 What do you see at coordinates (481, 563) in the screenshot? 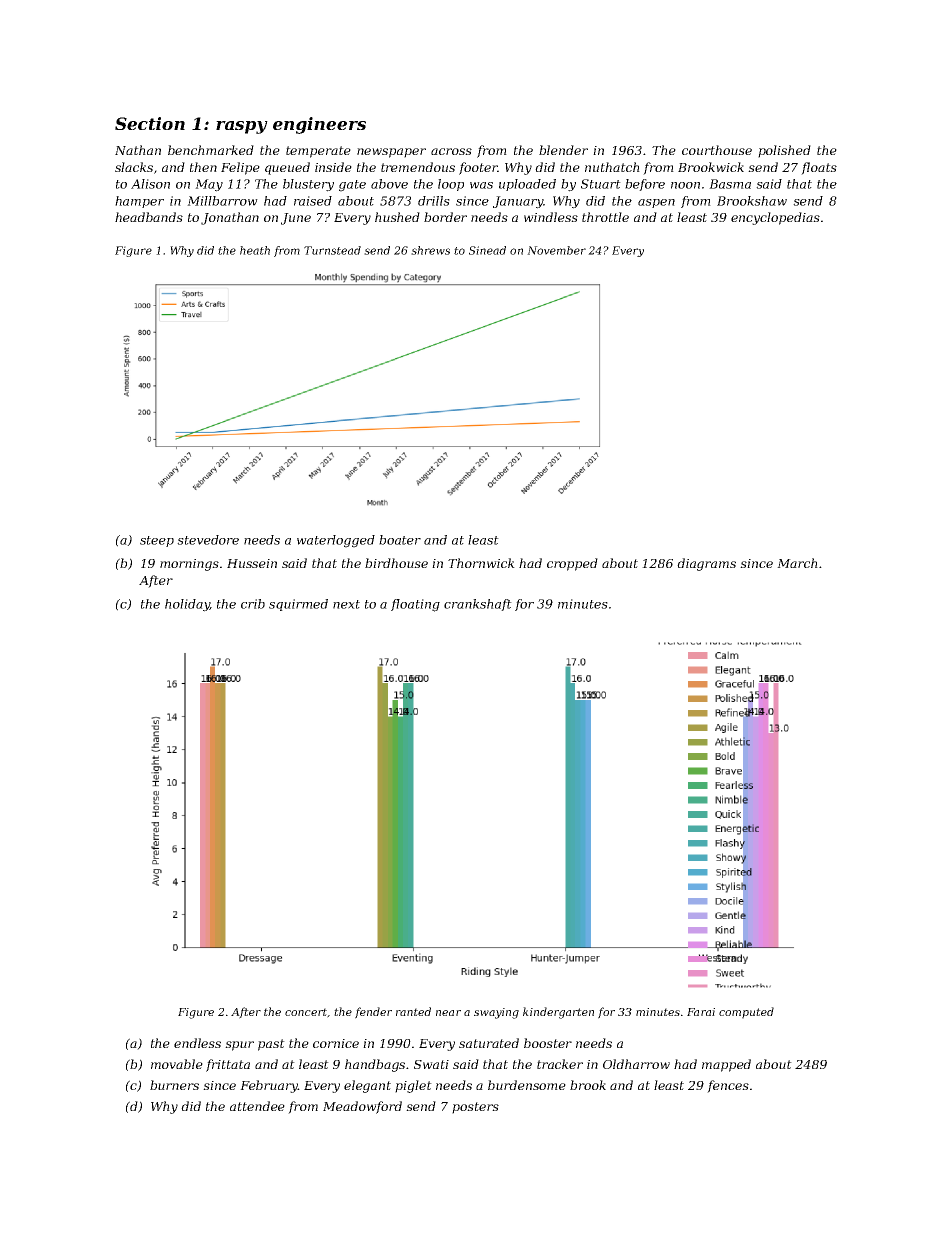
I see `Thornwick` at bounding box center [481, 563].
